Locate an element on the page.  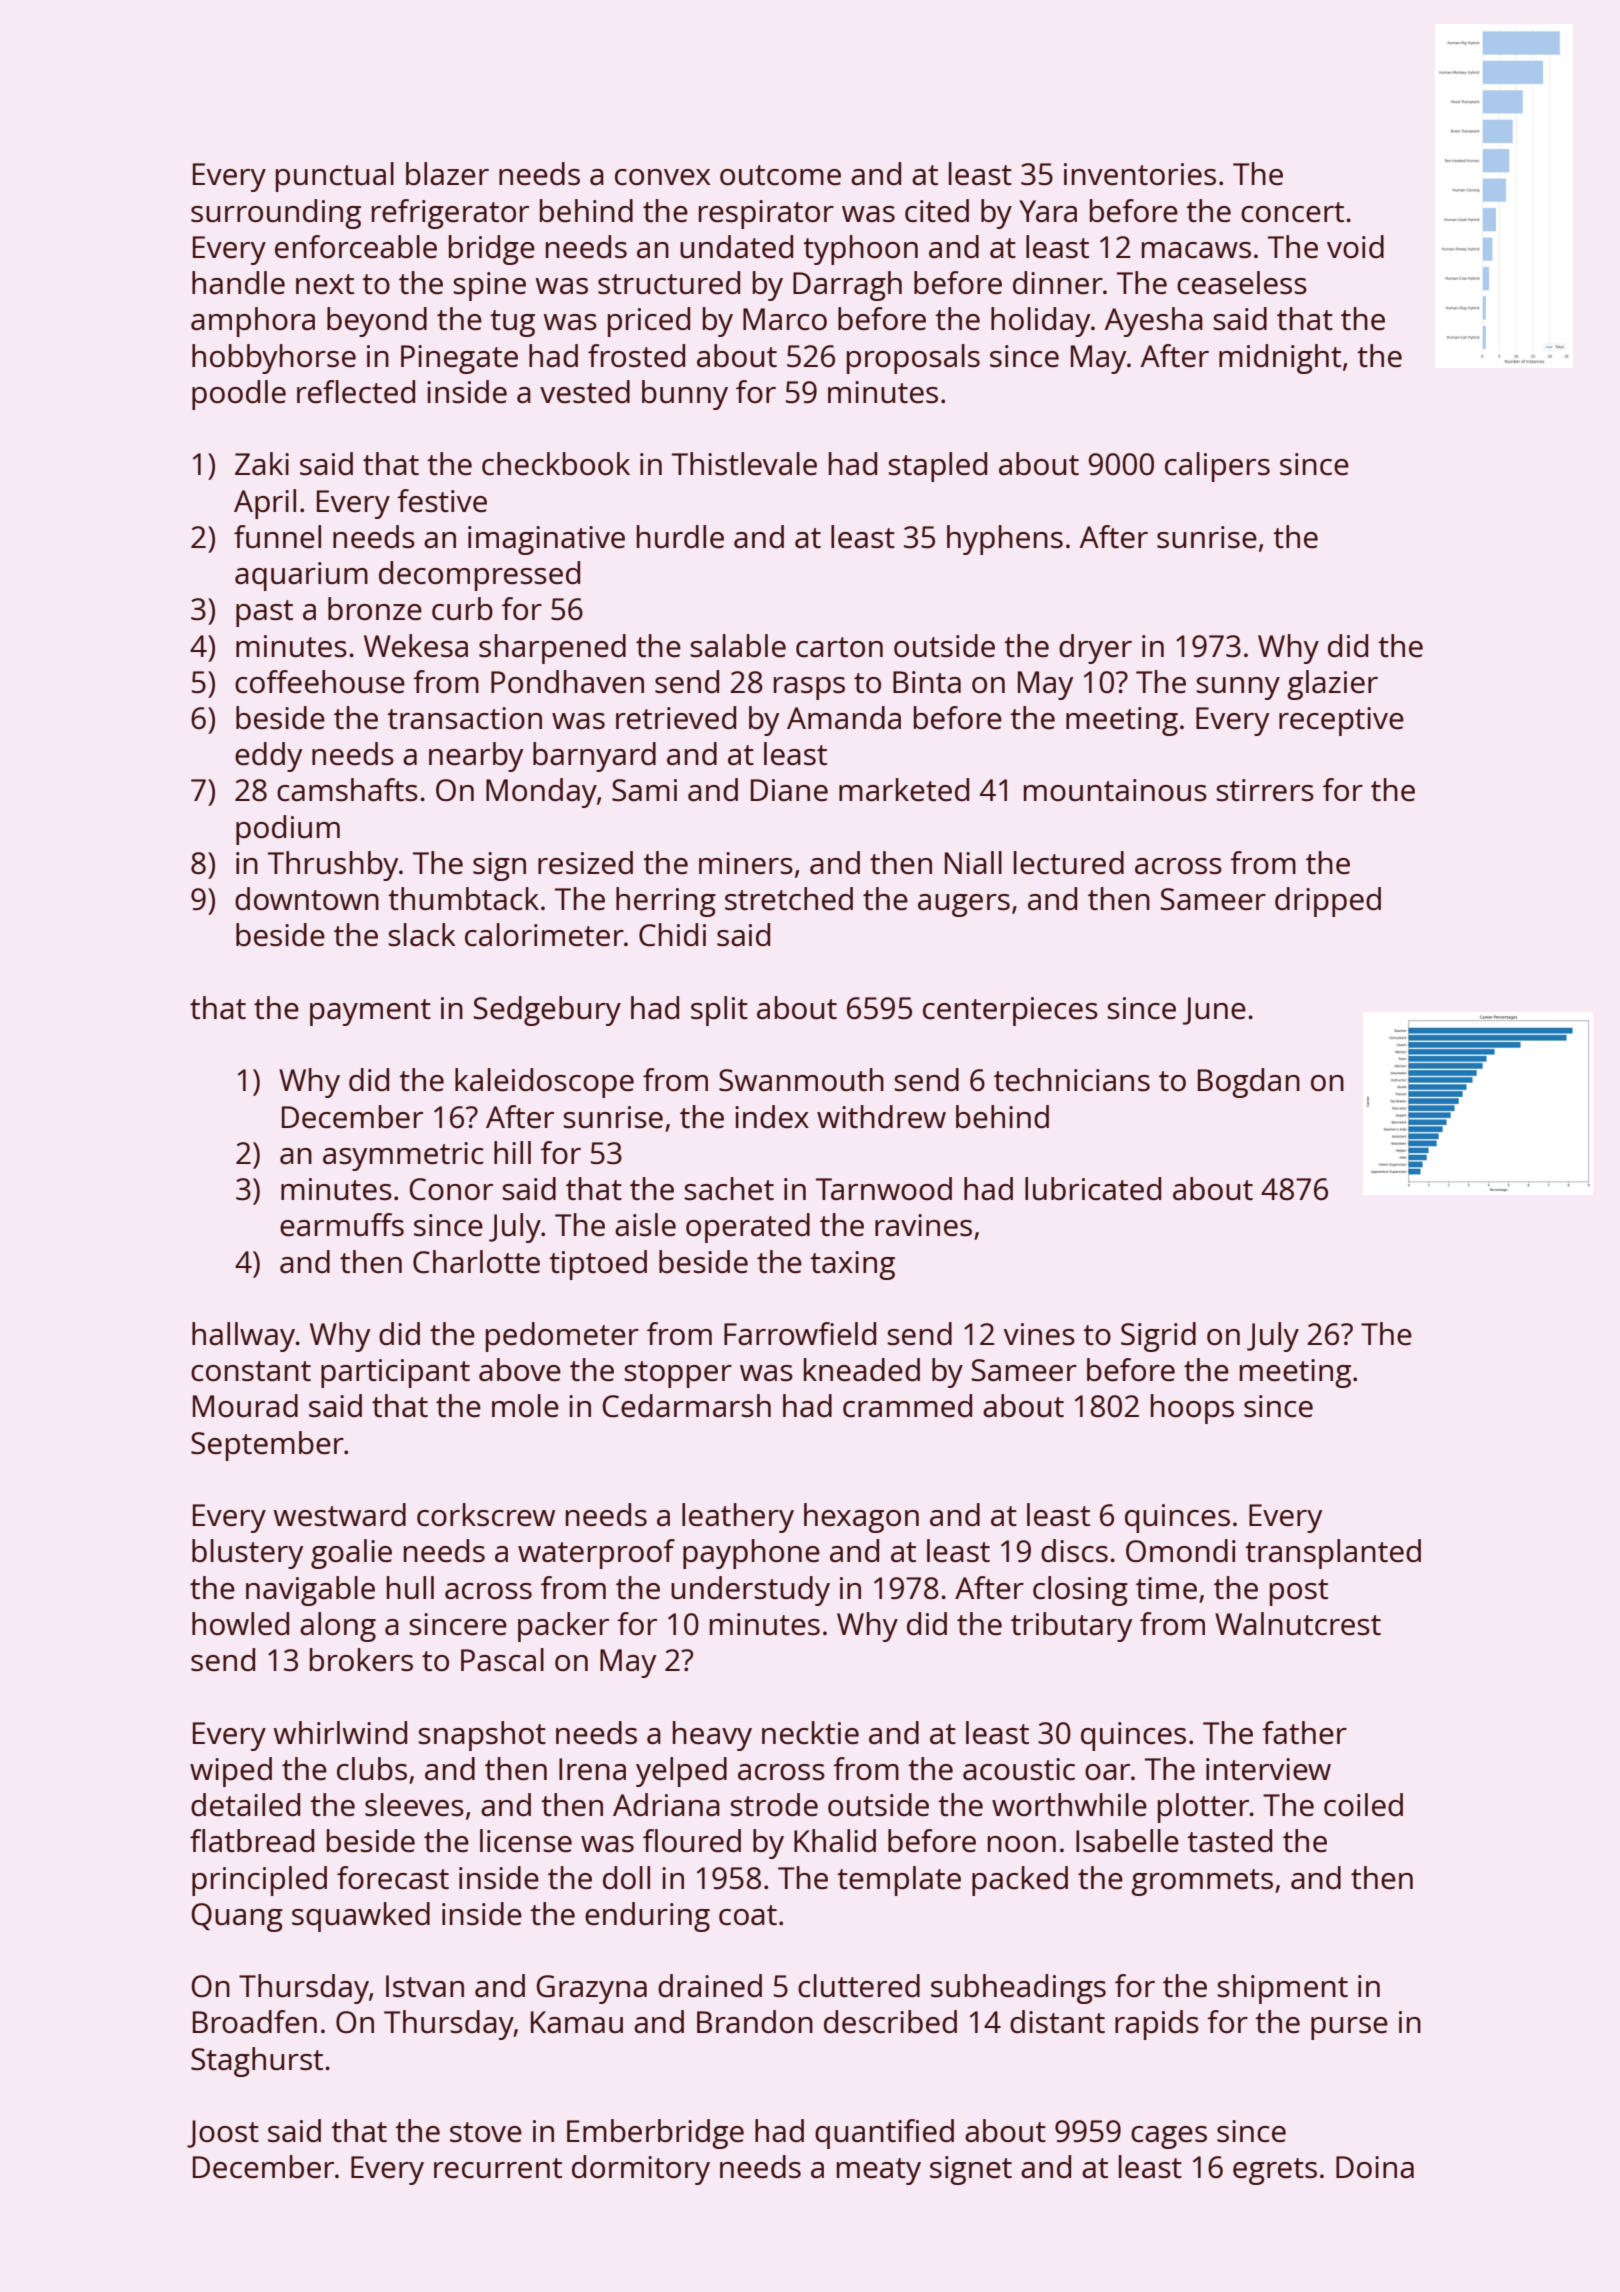
hoops is located at coordinates (1192, 1409).
